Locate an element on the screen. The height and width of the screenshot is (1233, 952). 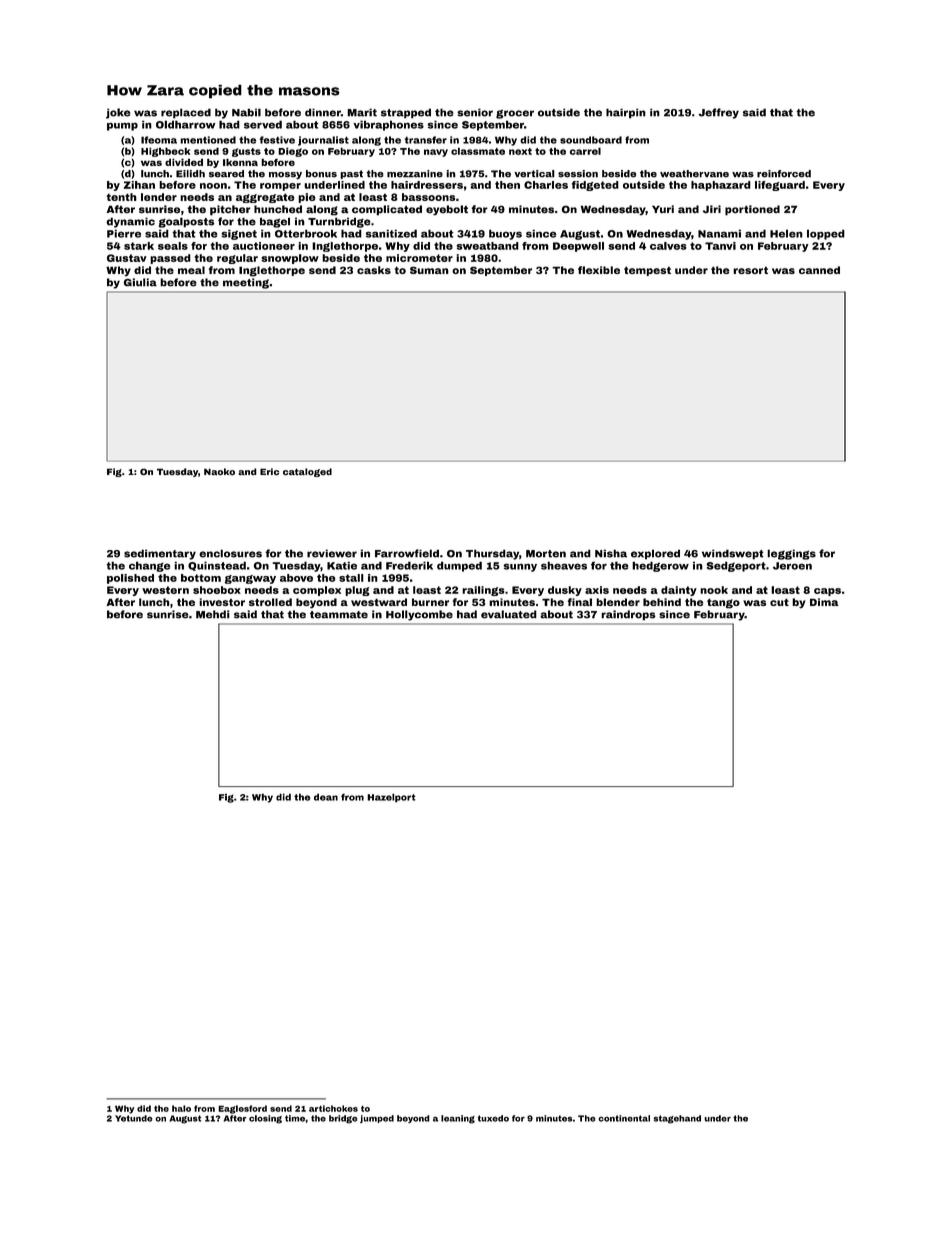
resort is located at coordinates (750, 270).
